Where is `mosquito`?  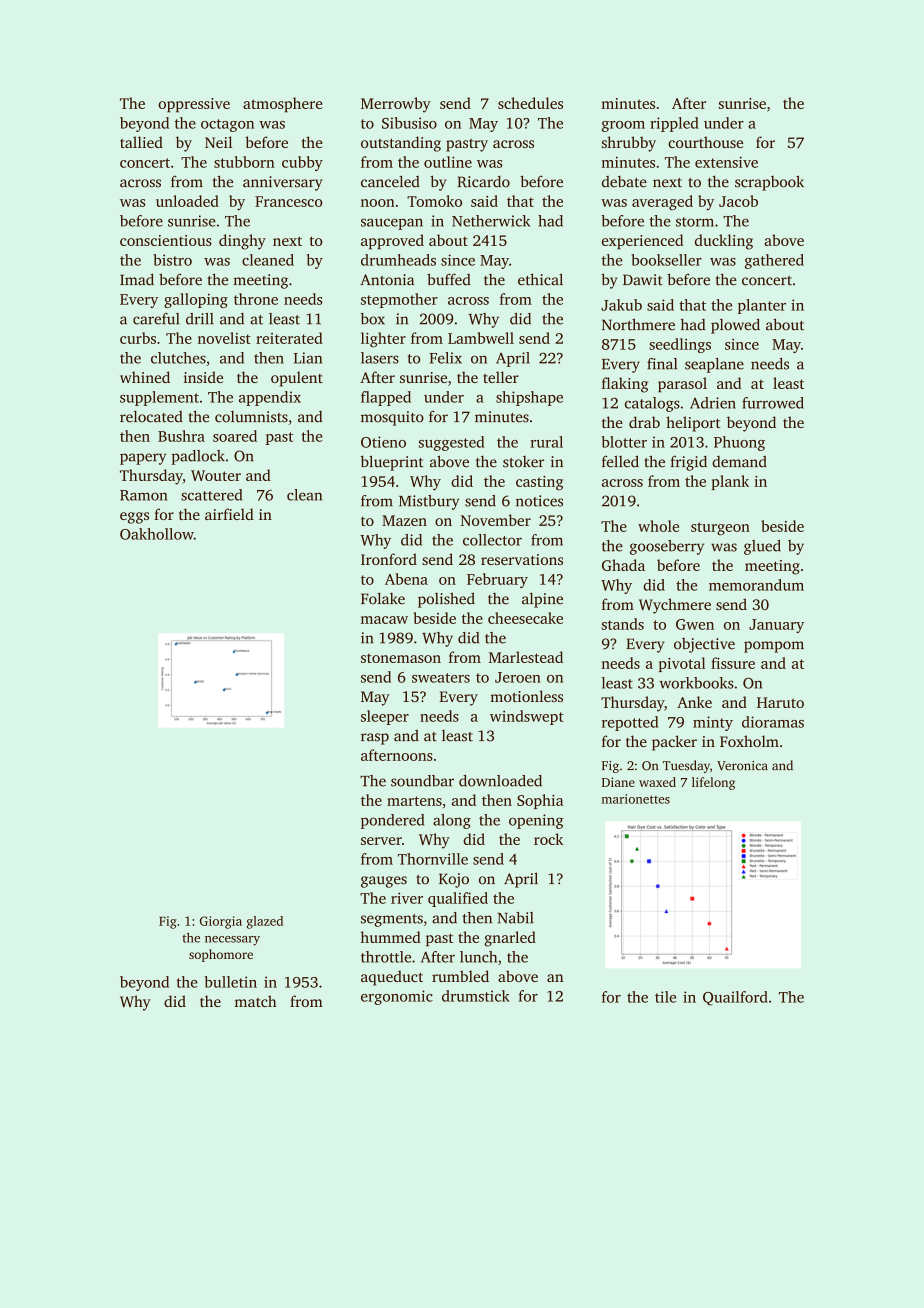
mosquito is located at coordinates (392, 418).
